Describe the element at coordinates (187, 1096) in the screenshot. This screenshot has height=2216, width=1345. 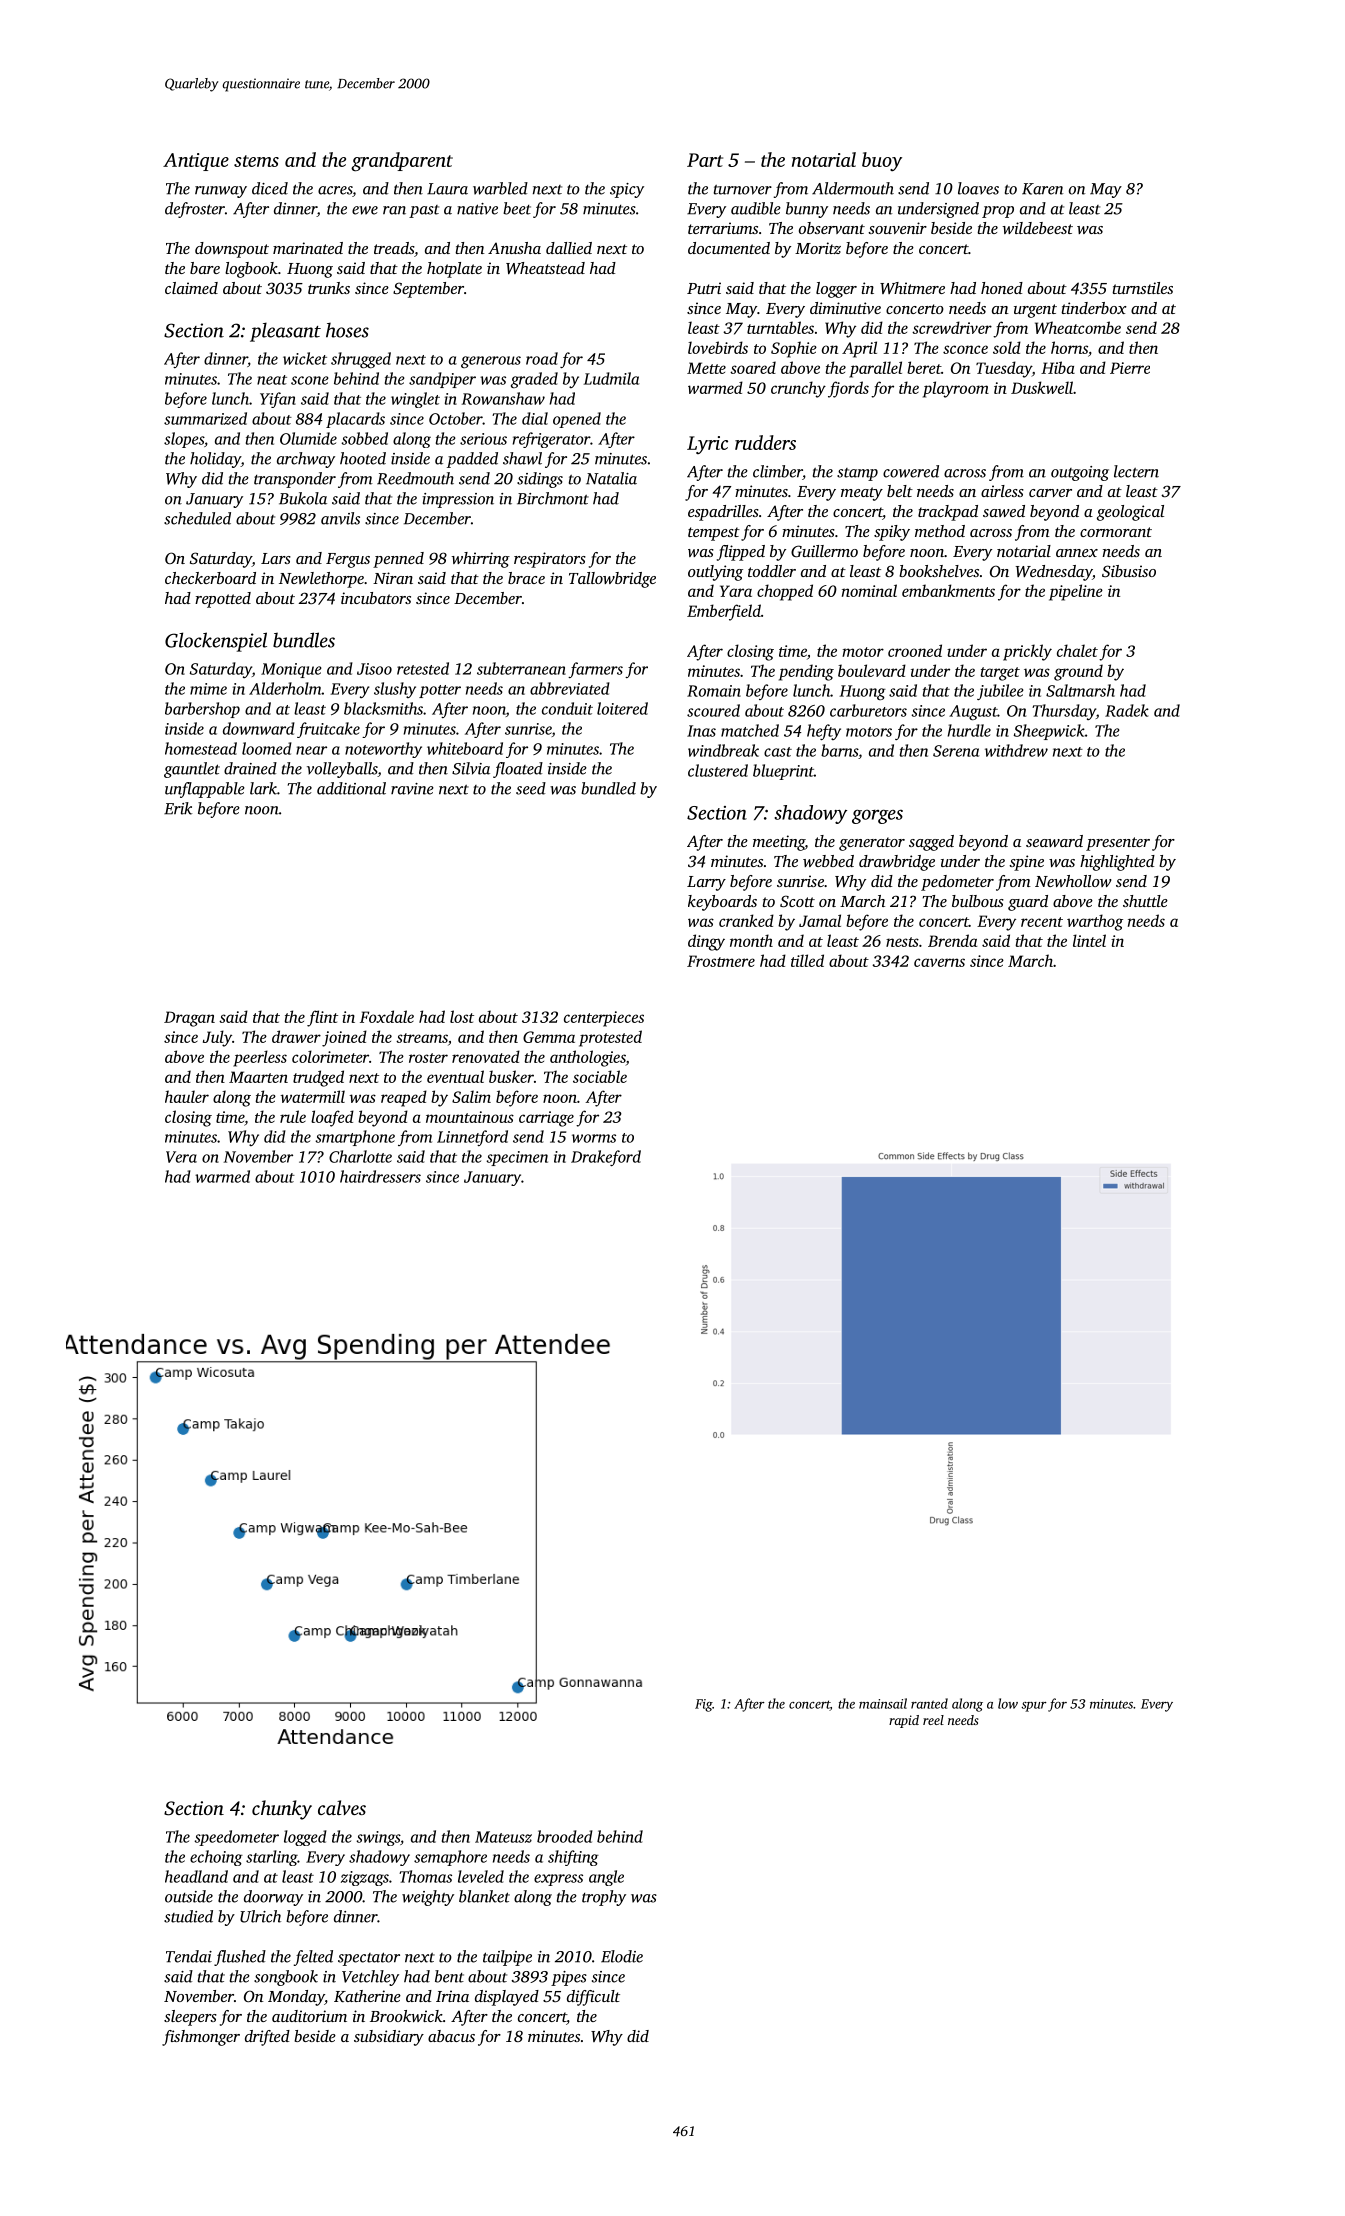
I see `hauler` at that location.
